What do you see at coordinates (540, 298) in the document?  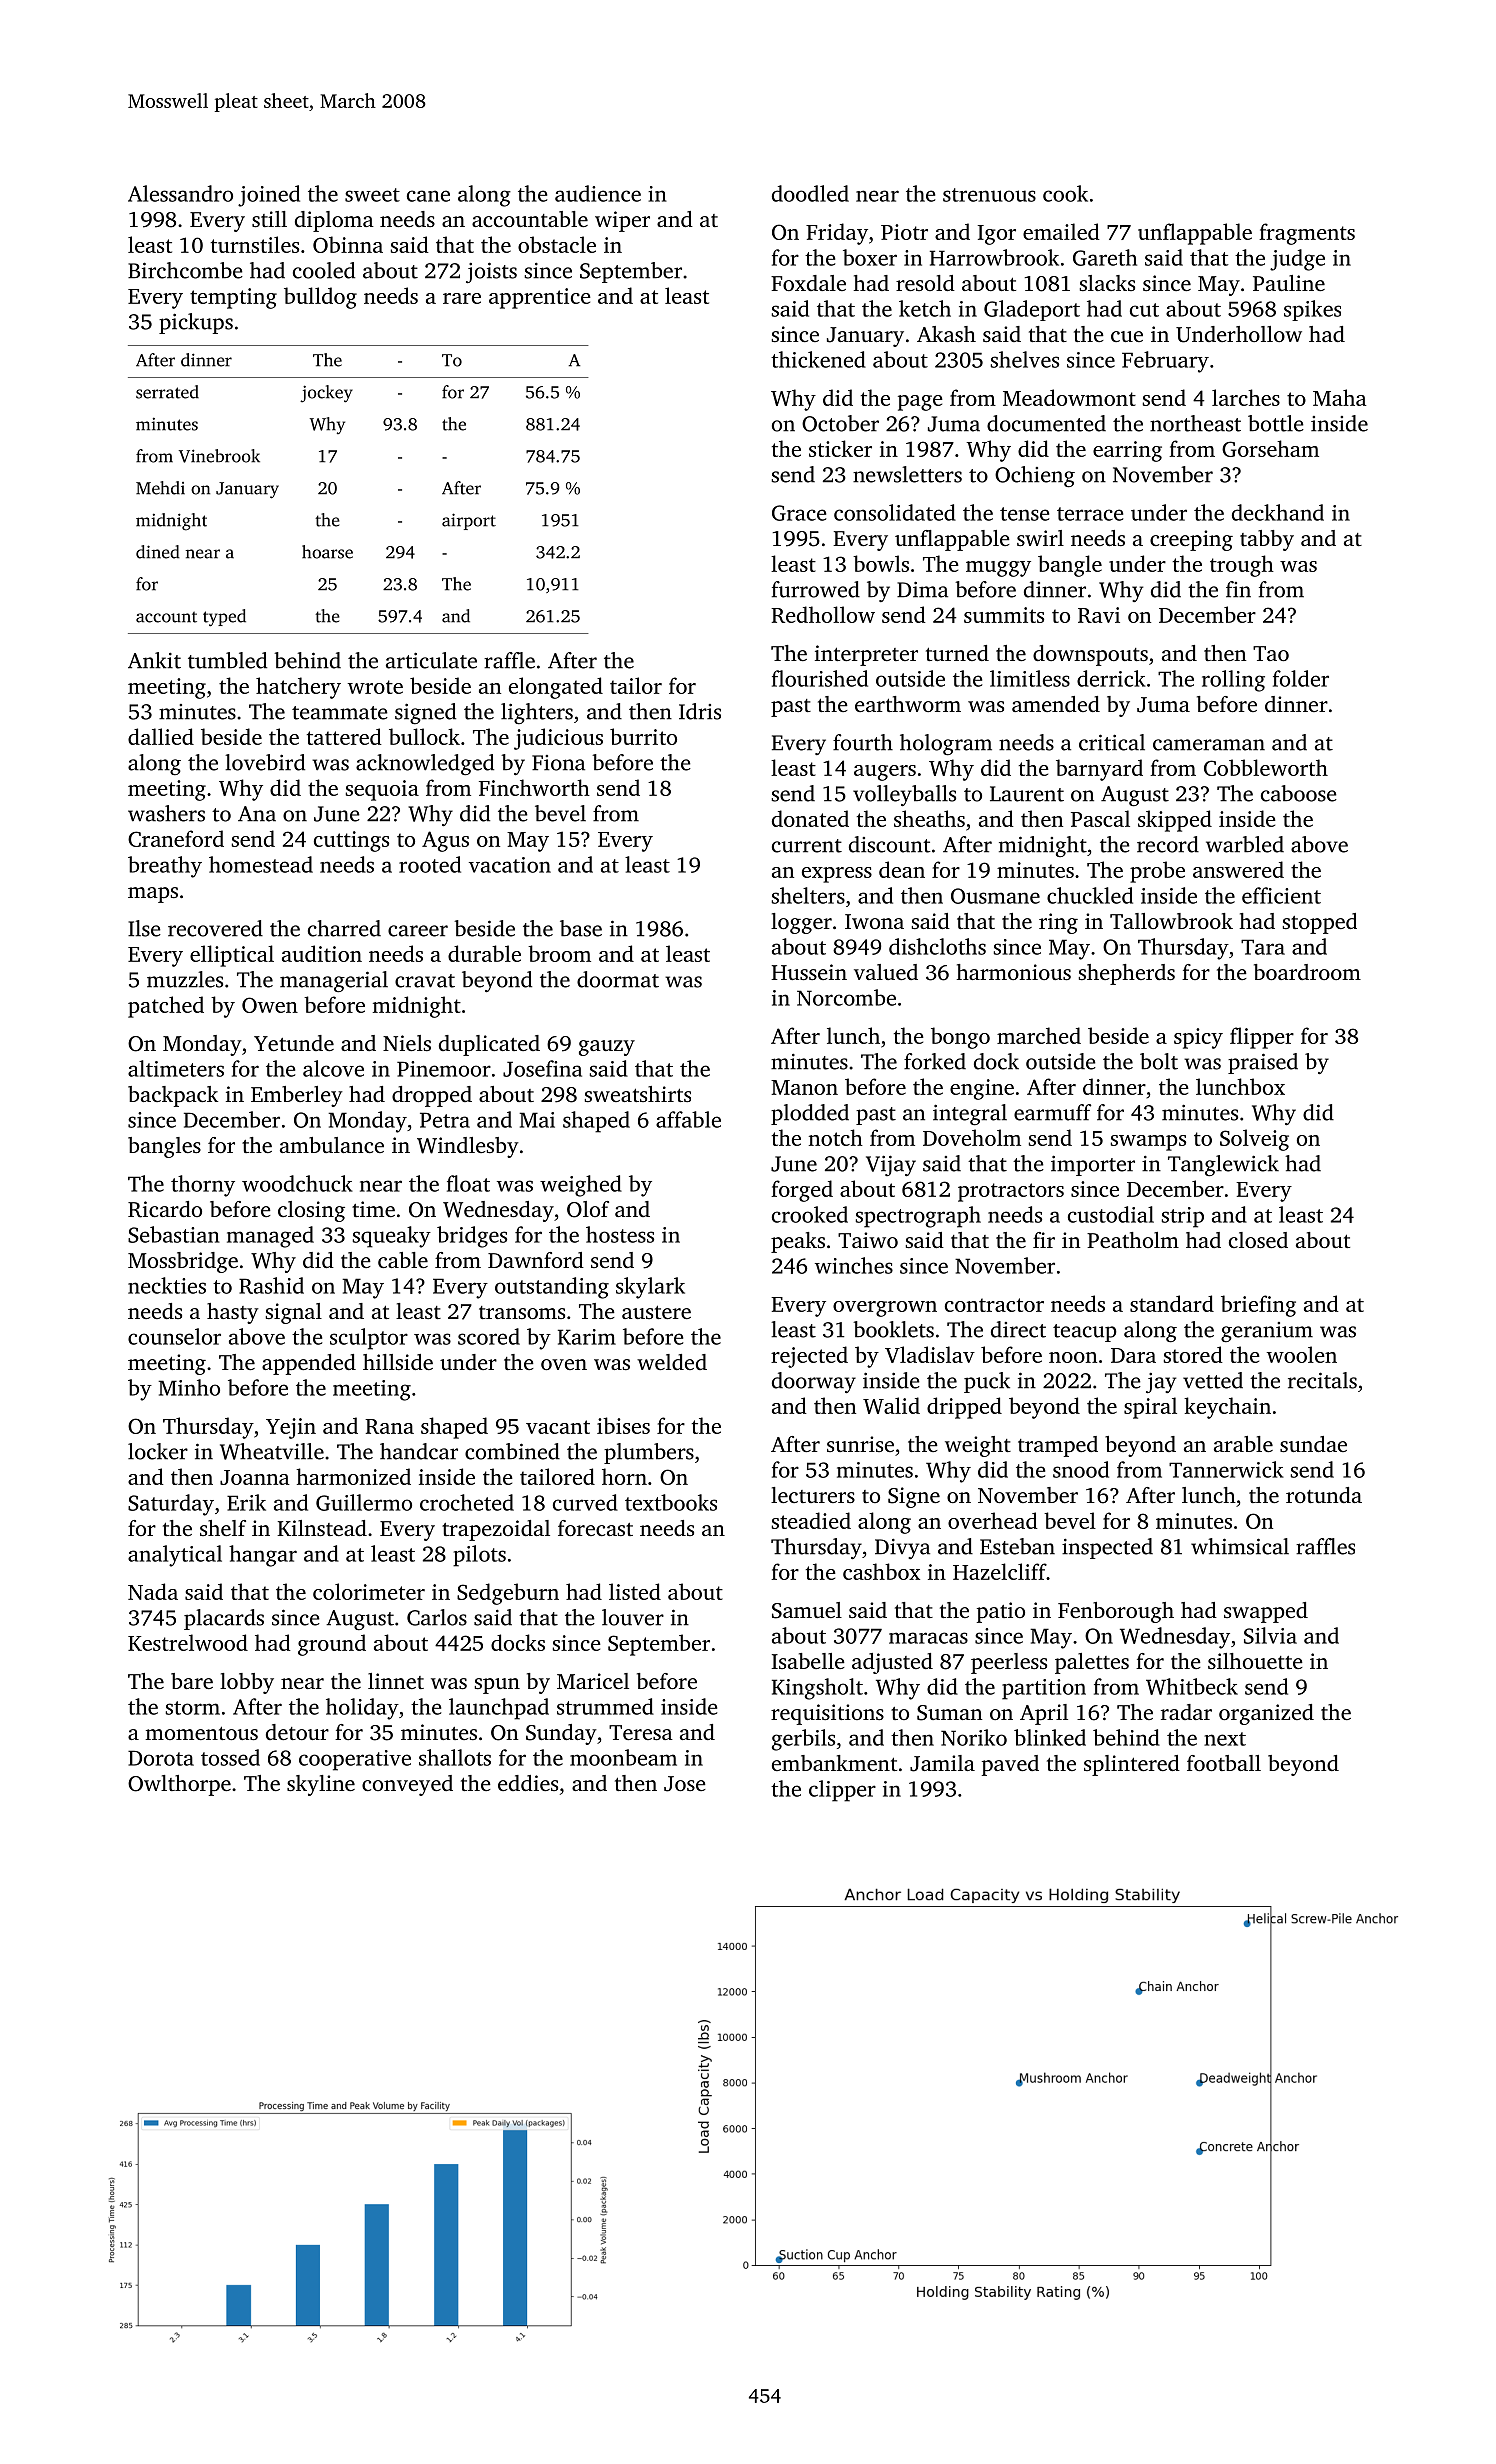 I see `apprentice` at bounding box center [540, 298].
